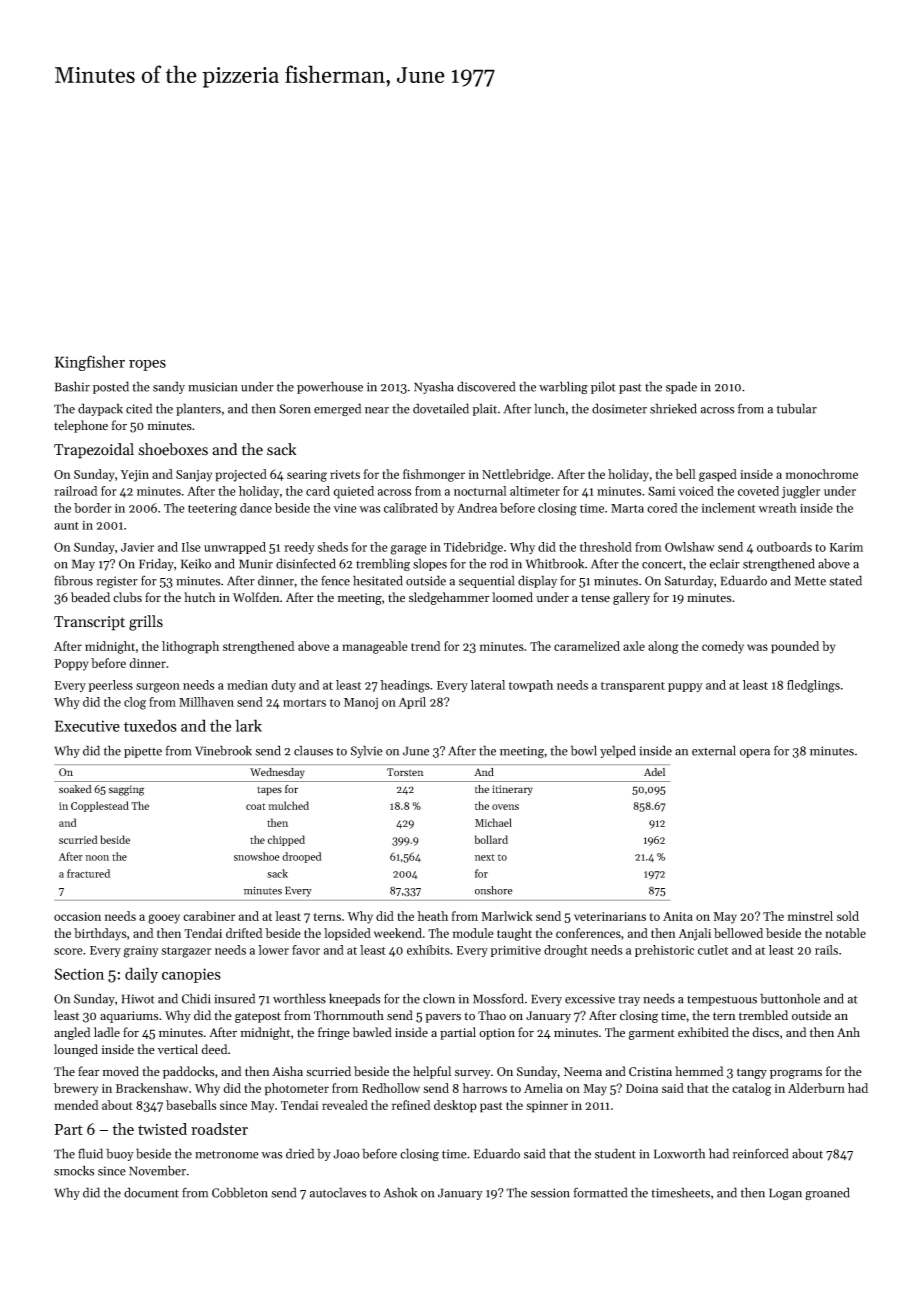 Image resolution: width=924 pixels, height=1308 pixels. I want to click on next, so click(485, 857).
